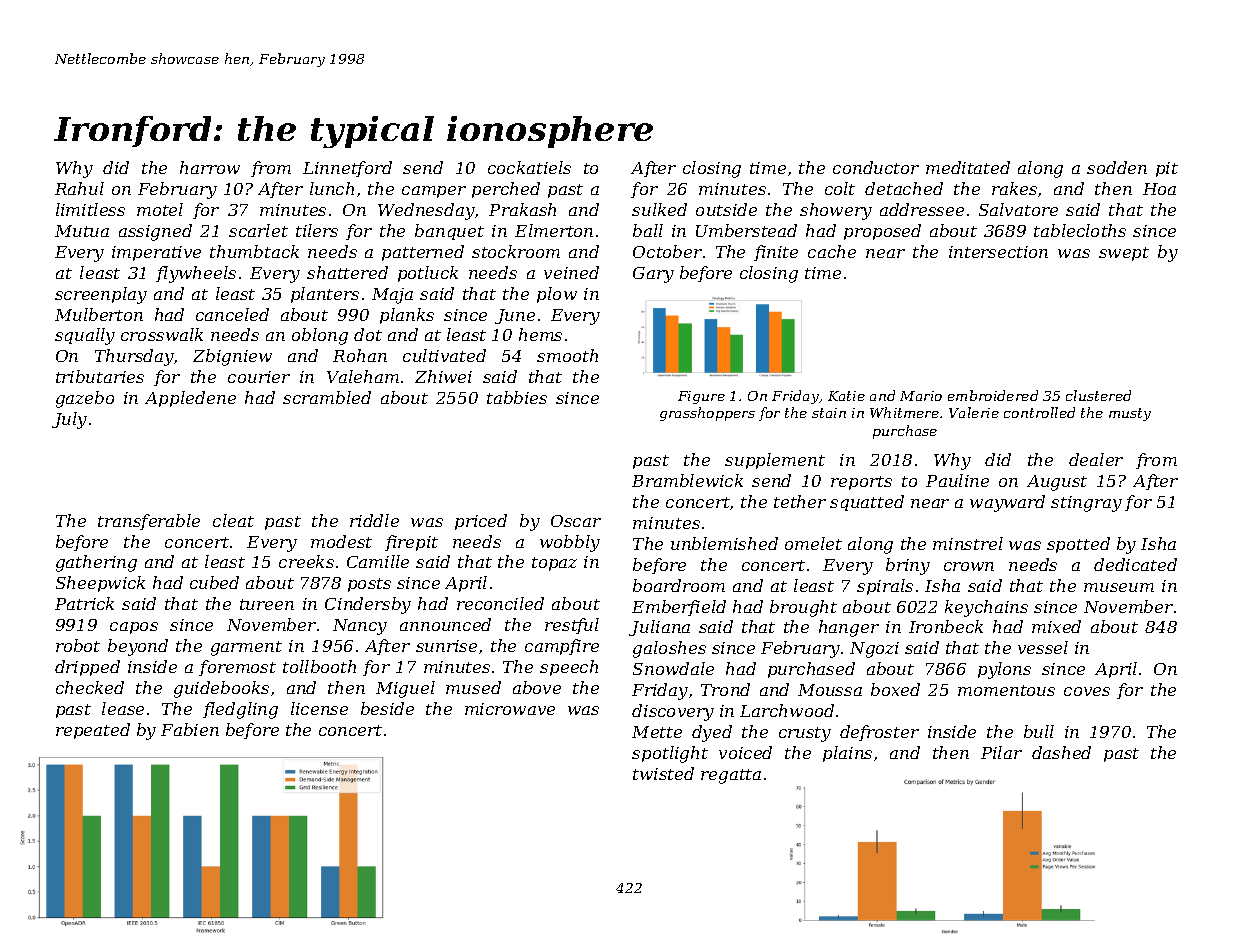  I want to click on Hoa, so click(1159, 189).
